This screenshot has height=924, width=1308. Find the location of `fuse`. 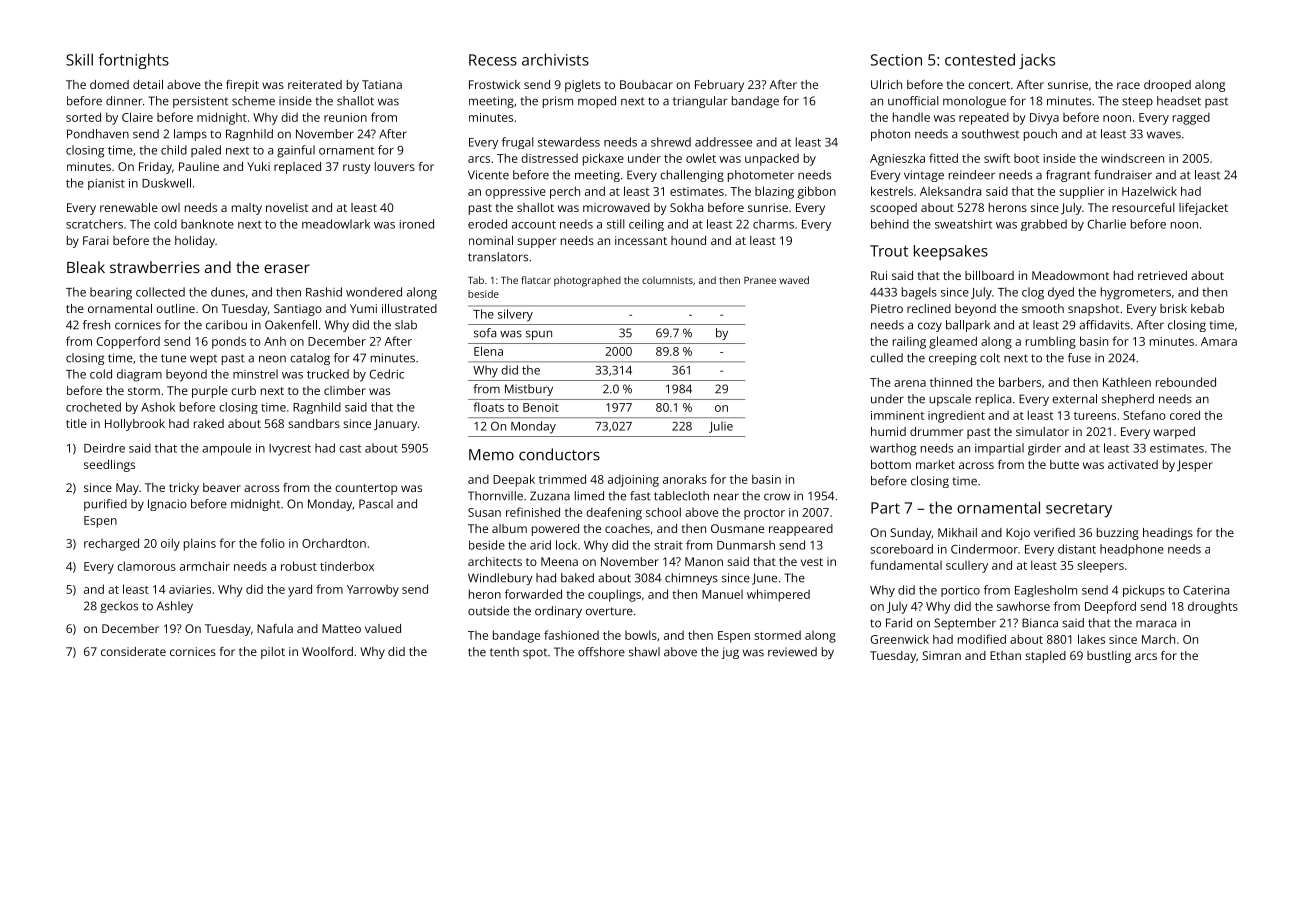

fuse is located at coordinates (1079, 358).
